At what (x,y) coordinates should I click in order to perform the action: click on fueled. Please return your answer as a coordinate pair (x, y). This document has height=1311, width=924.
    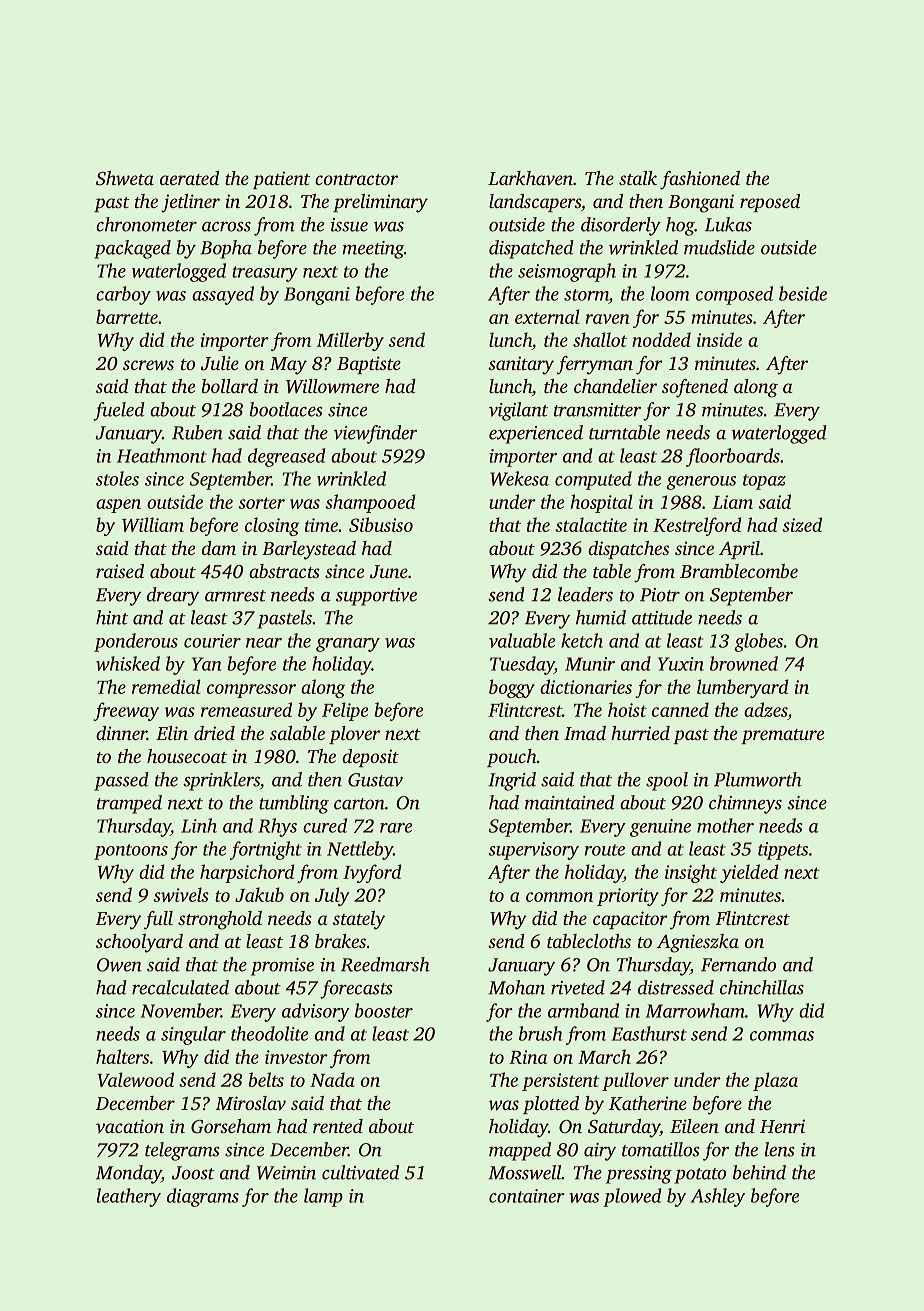
    Looking at the image, I should click on (119, 411).
